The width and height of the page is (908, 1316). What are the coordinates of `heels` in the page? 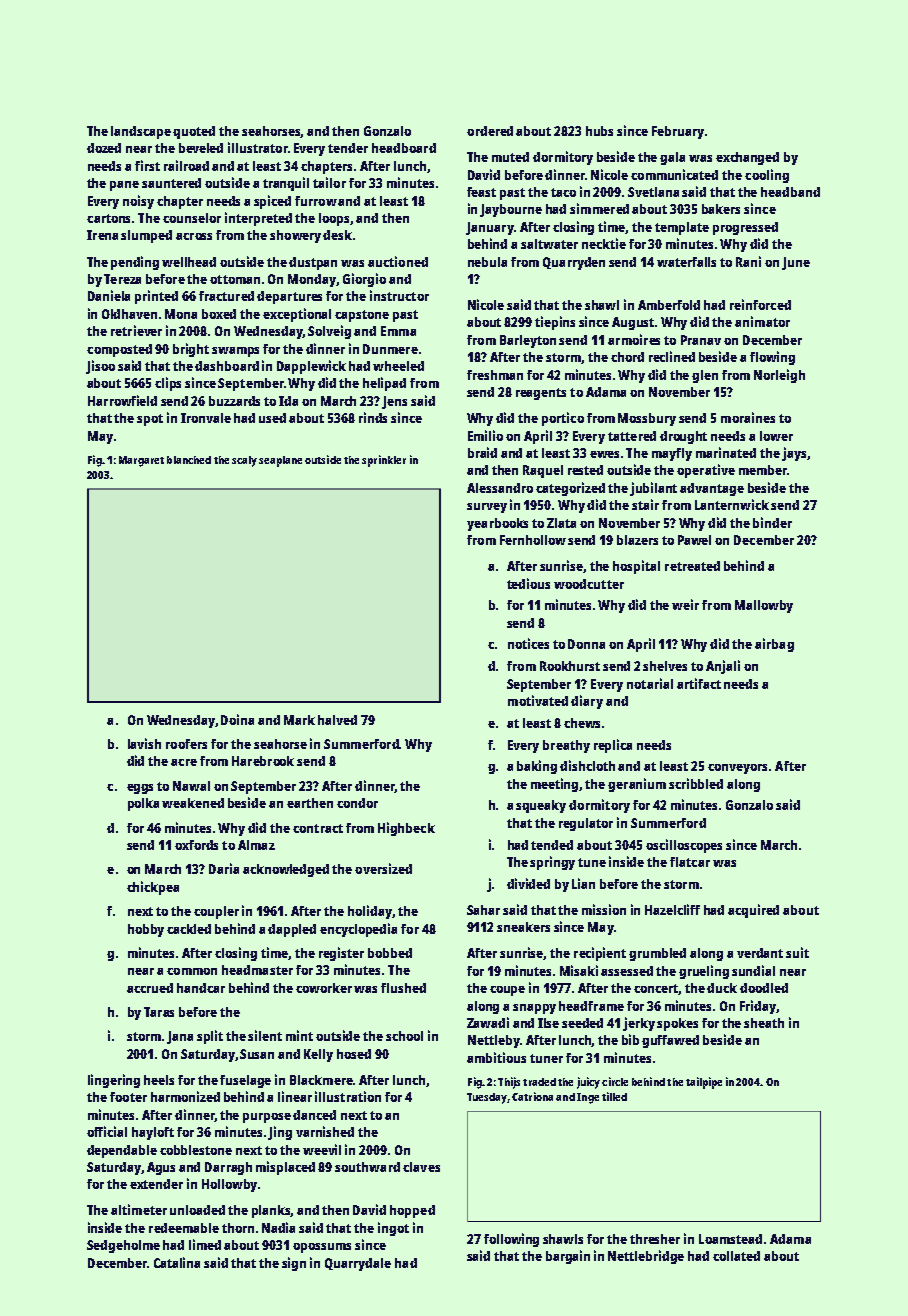 It's located at (159, 1080).
